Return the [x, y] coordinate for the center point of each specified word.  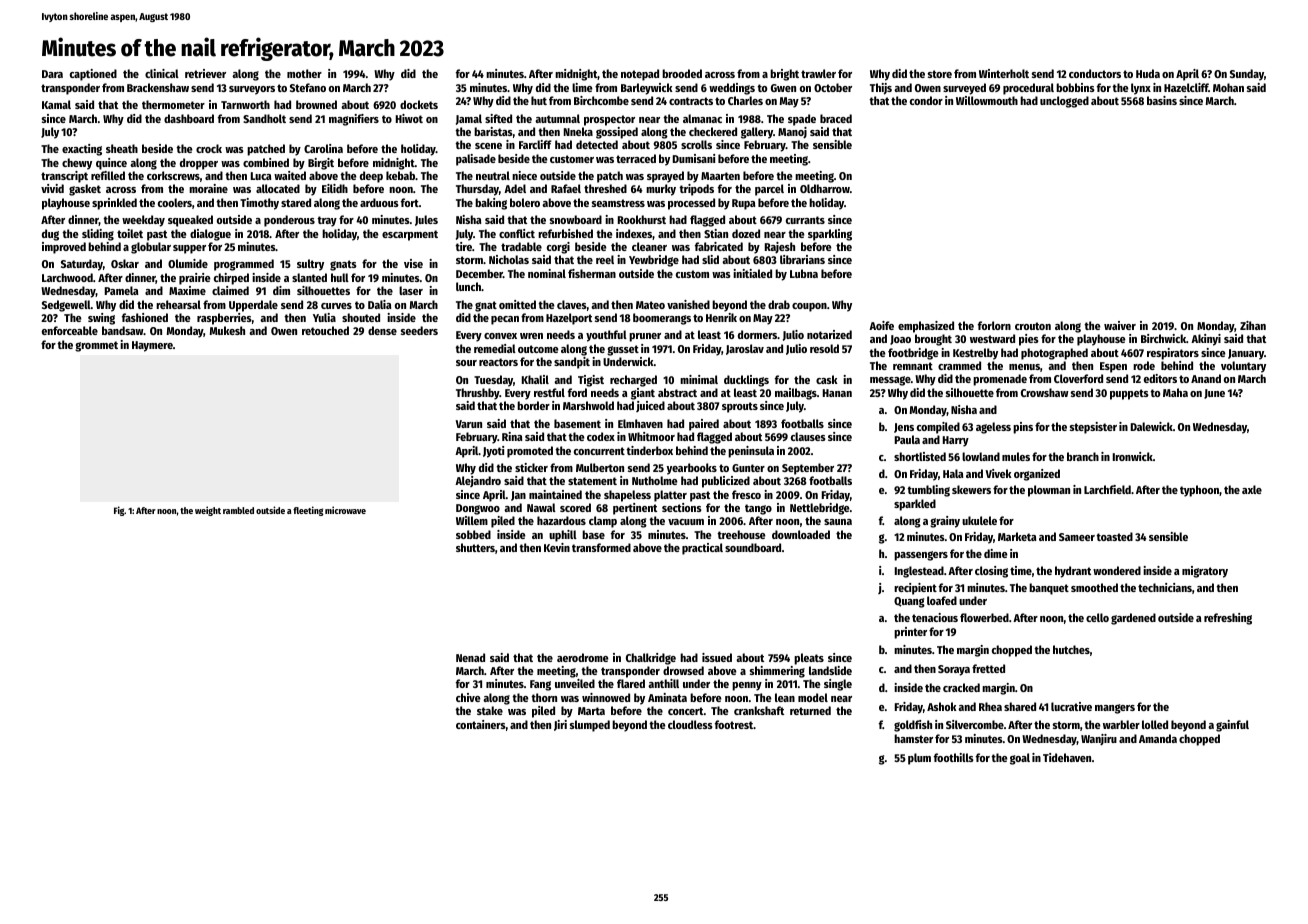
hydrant [1073, 572]
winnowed [606, 697]
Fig [119, 511]
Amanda [1158, 738]
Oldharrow [825, 188]
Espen [1113, 367]
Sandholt [264, 118]
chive [468, 697]
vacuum [686, 522]
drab [779, 304]
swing [101, 319]
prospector [609, 120]
